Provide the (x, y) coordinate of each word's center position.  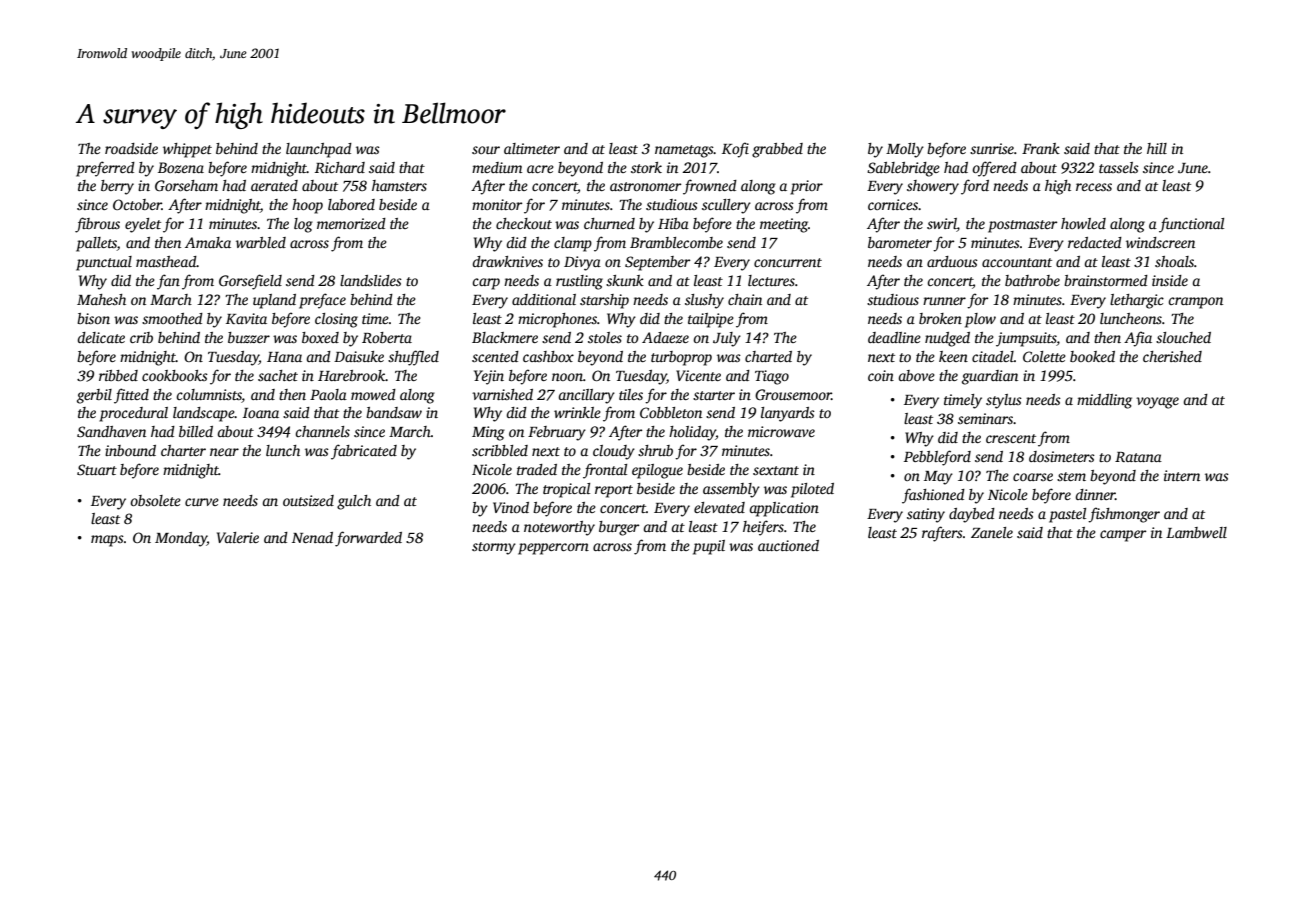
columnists (209, 394)
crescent (1011, 438)
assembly (731, 490)
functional (1191, 225)
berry (117, 187)
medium (497, 167)
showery (933, 187)
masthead (166, 261)
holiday (692, 433)
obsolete (155, 500)
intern (1182, 475)
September (657, 263)
